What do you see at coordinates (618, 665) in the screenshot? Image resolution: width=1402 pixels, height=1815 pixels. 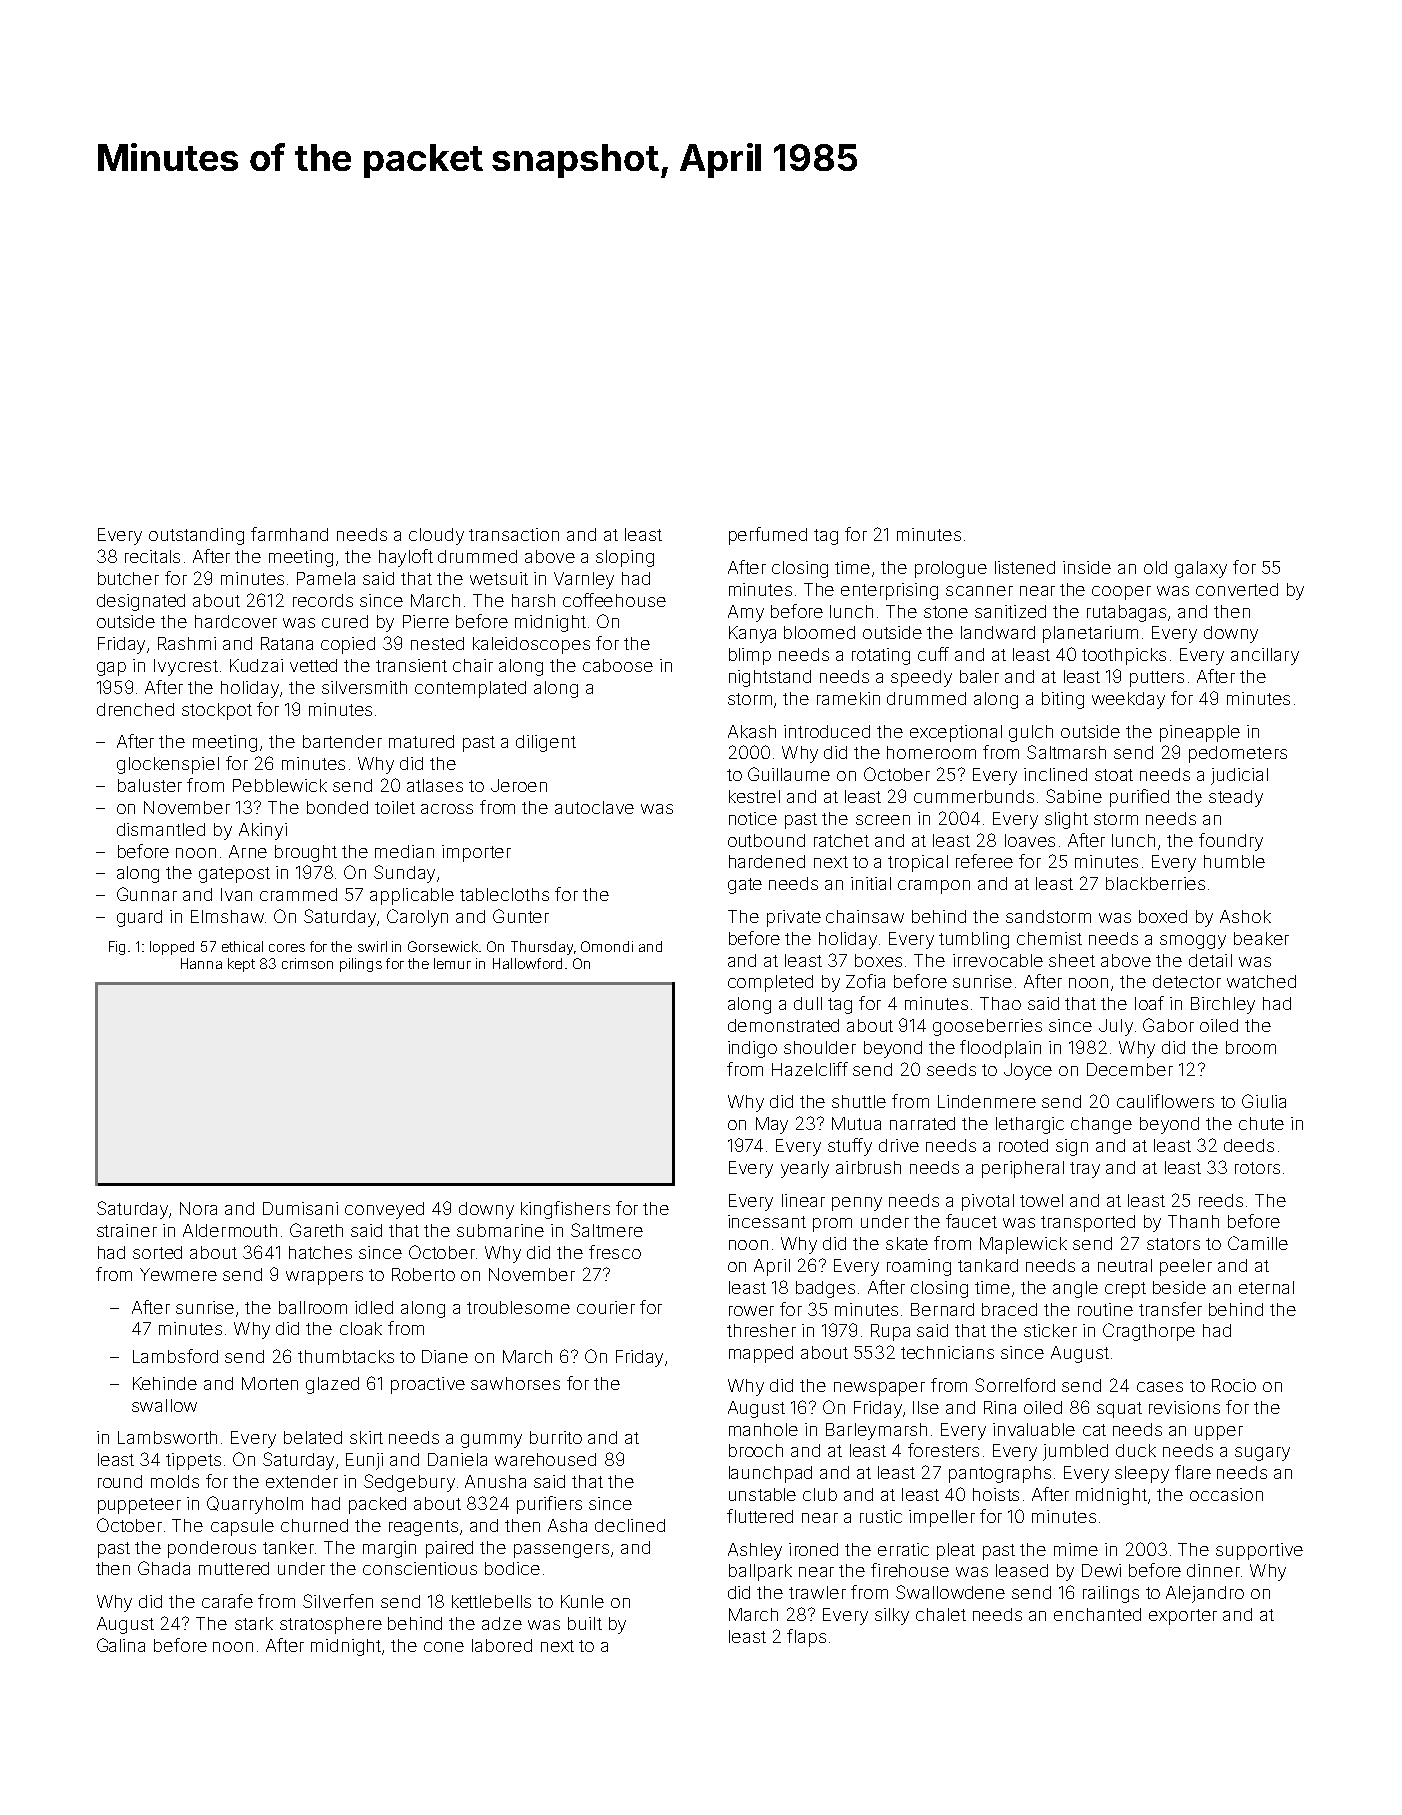 I see `caboose` at bounding box center [618, 665].
